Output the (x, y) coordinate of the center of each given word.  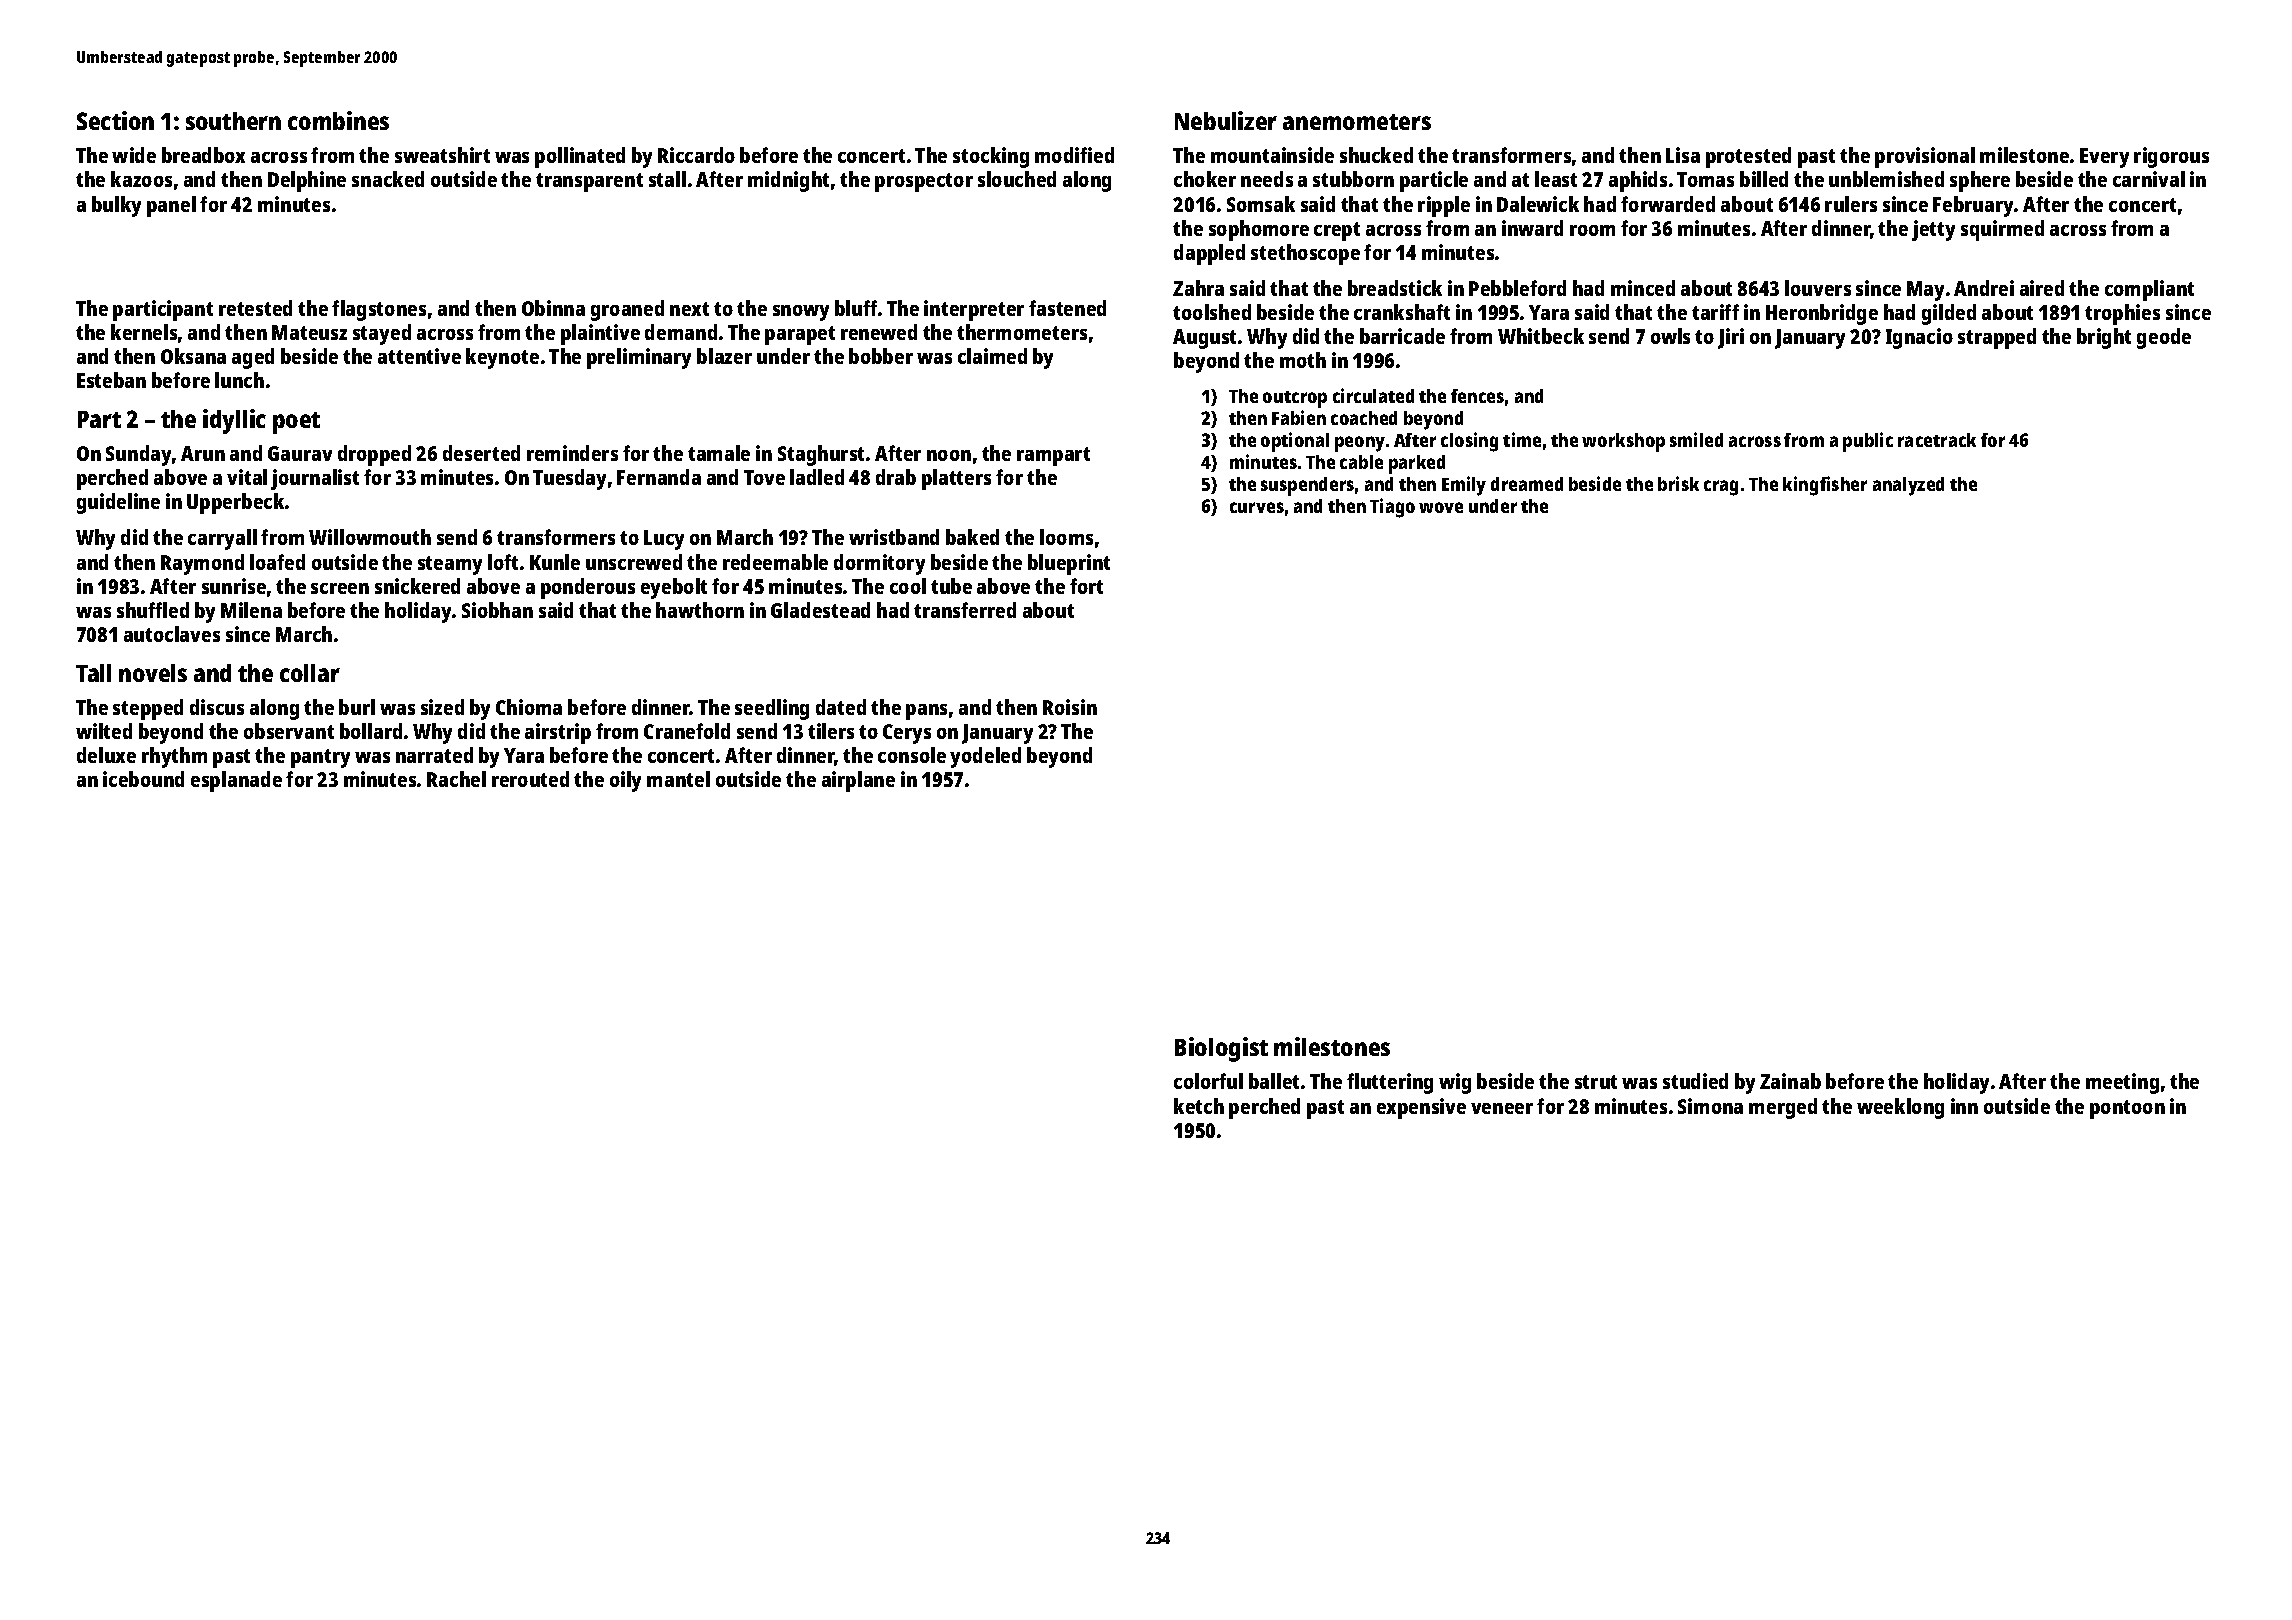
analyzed (1908, 486)
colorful (1208, 1081)
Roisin (1070, 707)
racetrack (1937, 440)
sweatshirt (442, 155)
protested (1748, 157)
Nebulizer (1226, 120)
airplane (858, 781)
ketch (1199, 1106)
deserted (481, 453)
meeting (2122, 1083)
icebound (143, 779)
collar (310, 673)
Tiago (1392, 508)
